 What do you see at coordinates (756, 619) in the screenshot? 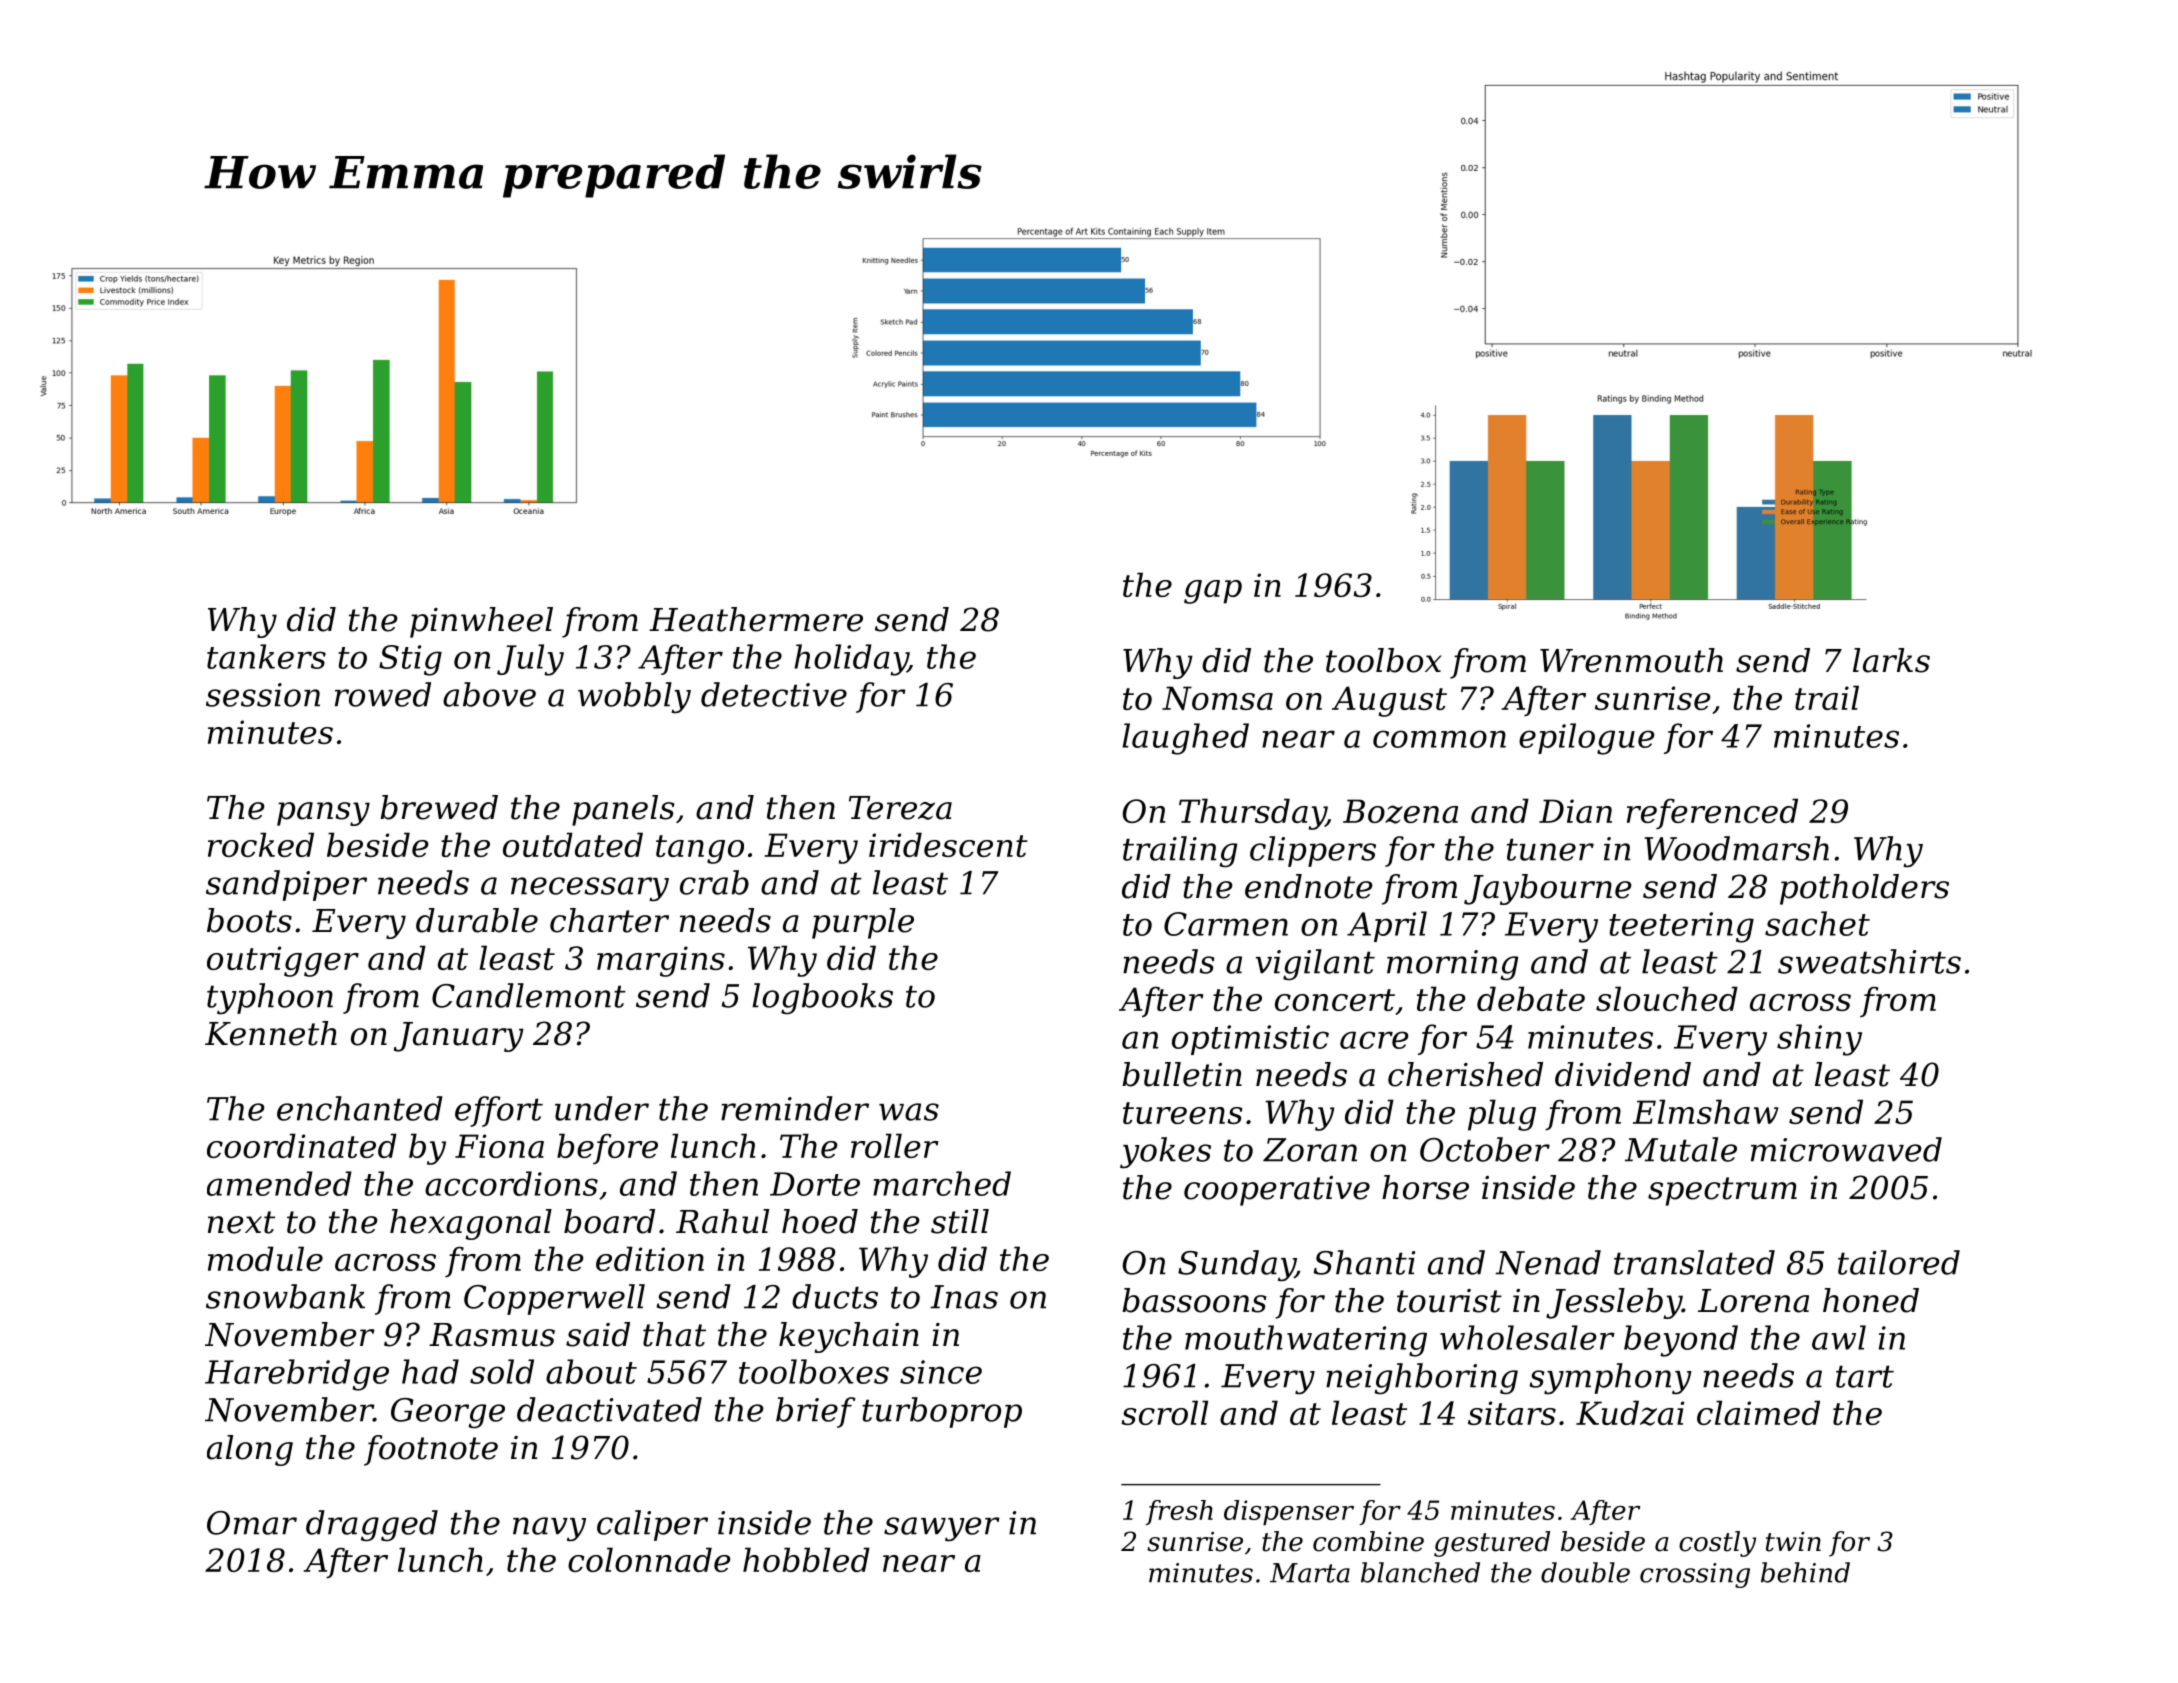
I see `Heathermere` at bounding box center [756, 619].
